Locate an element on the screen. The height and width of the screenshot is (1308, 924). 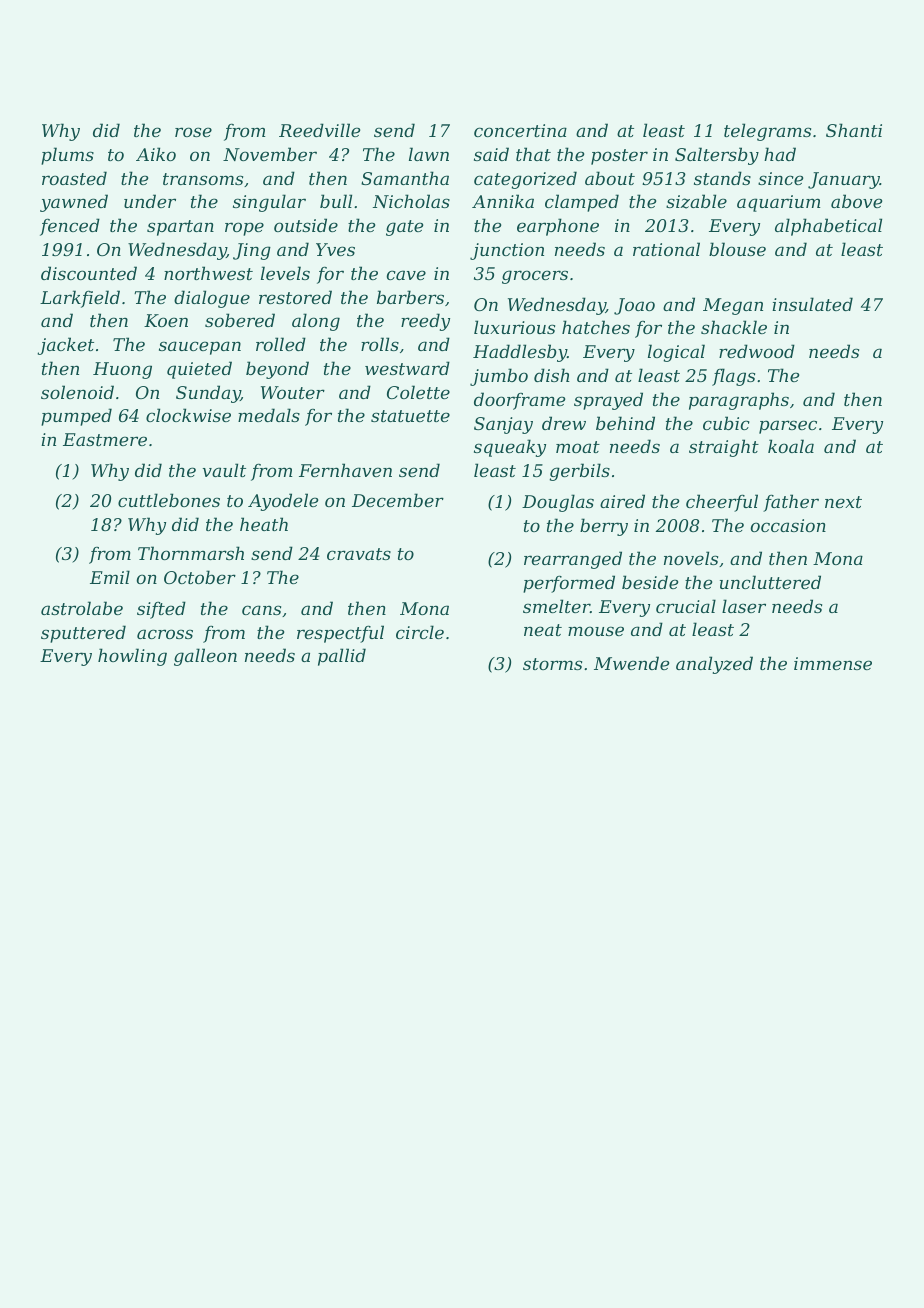
immense is located at coordinates (833, 663).
